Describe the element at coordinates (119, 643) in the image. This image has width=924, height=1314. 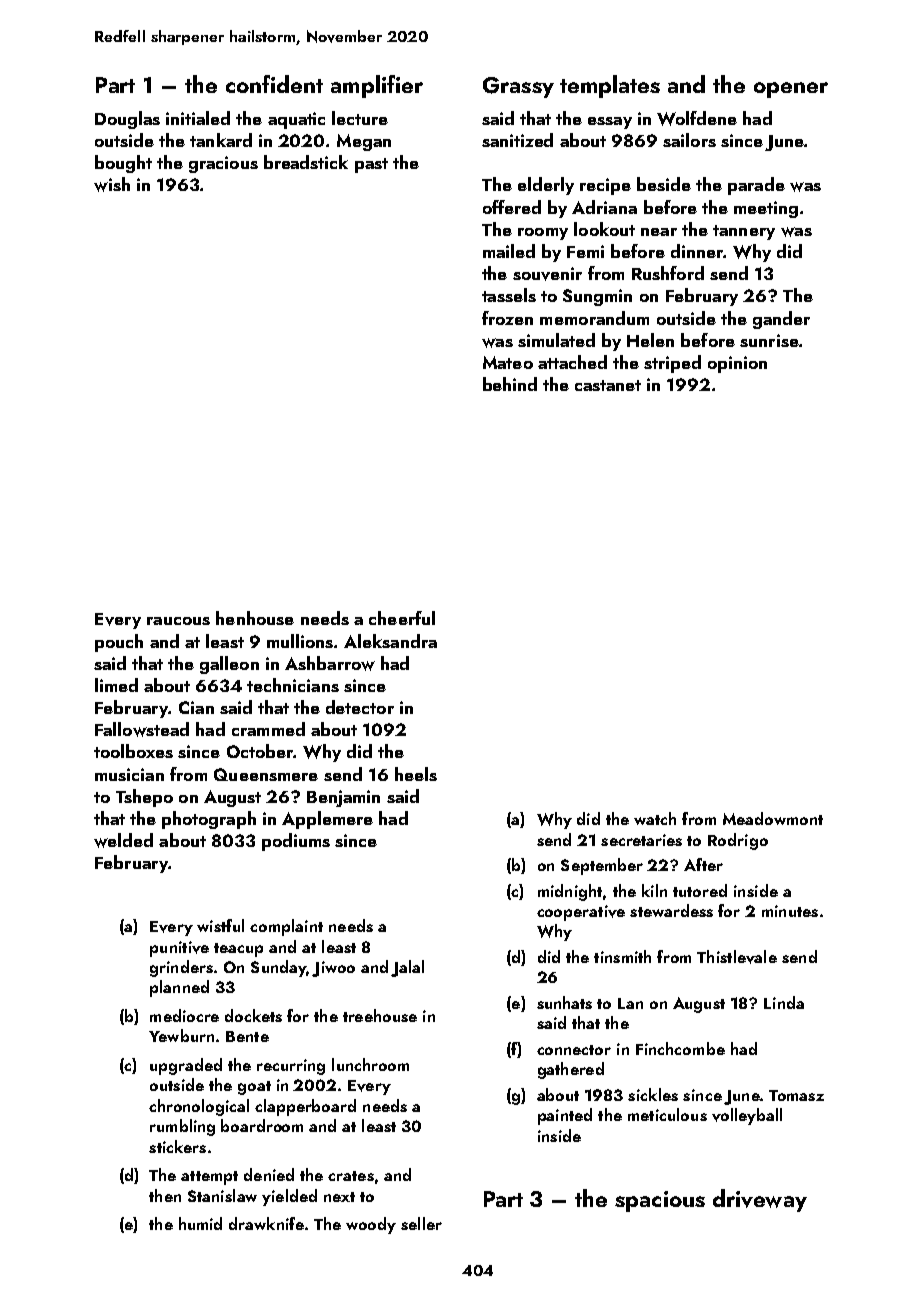
I see `pouch` at that location.
